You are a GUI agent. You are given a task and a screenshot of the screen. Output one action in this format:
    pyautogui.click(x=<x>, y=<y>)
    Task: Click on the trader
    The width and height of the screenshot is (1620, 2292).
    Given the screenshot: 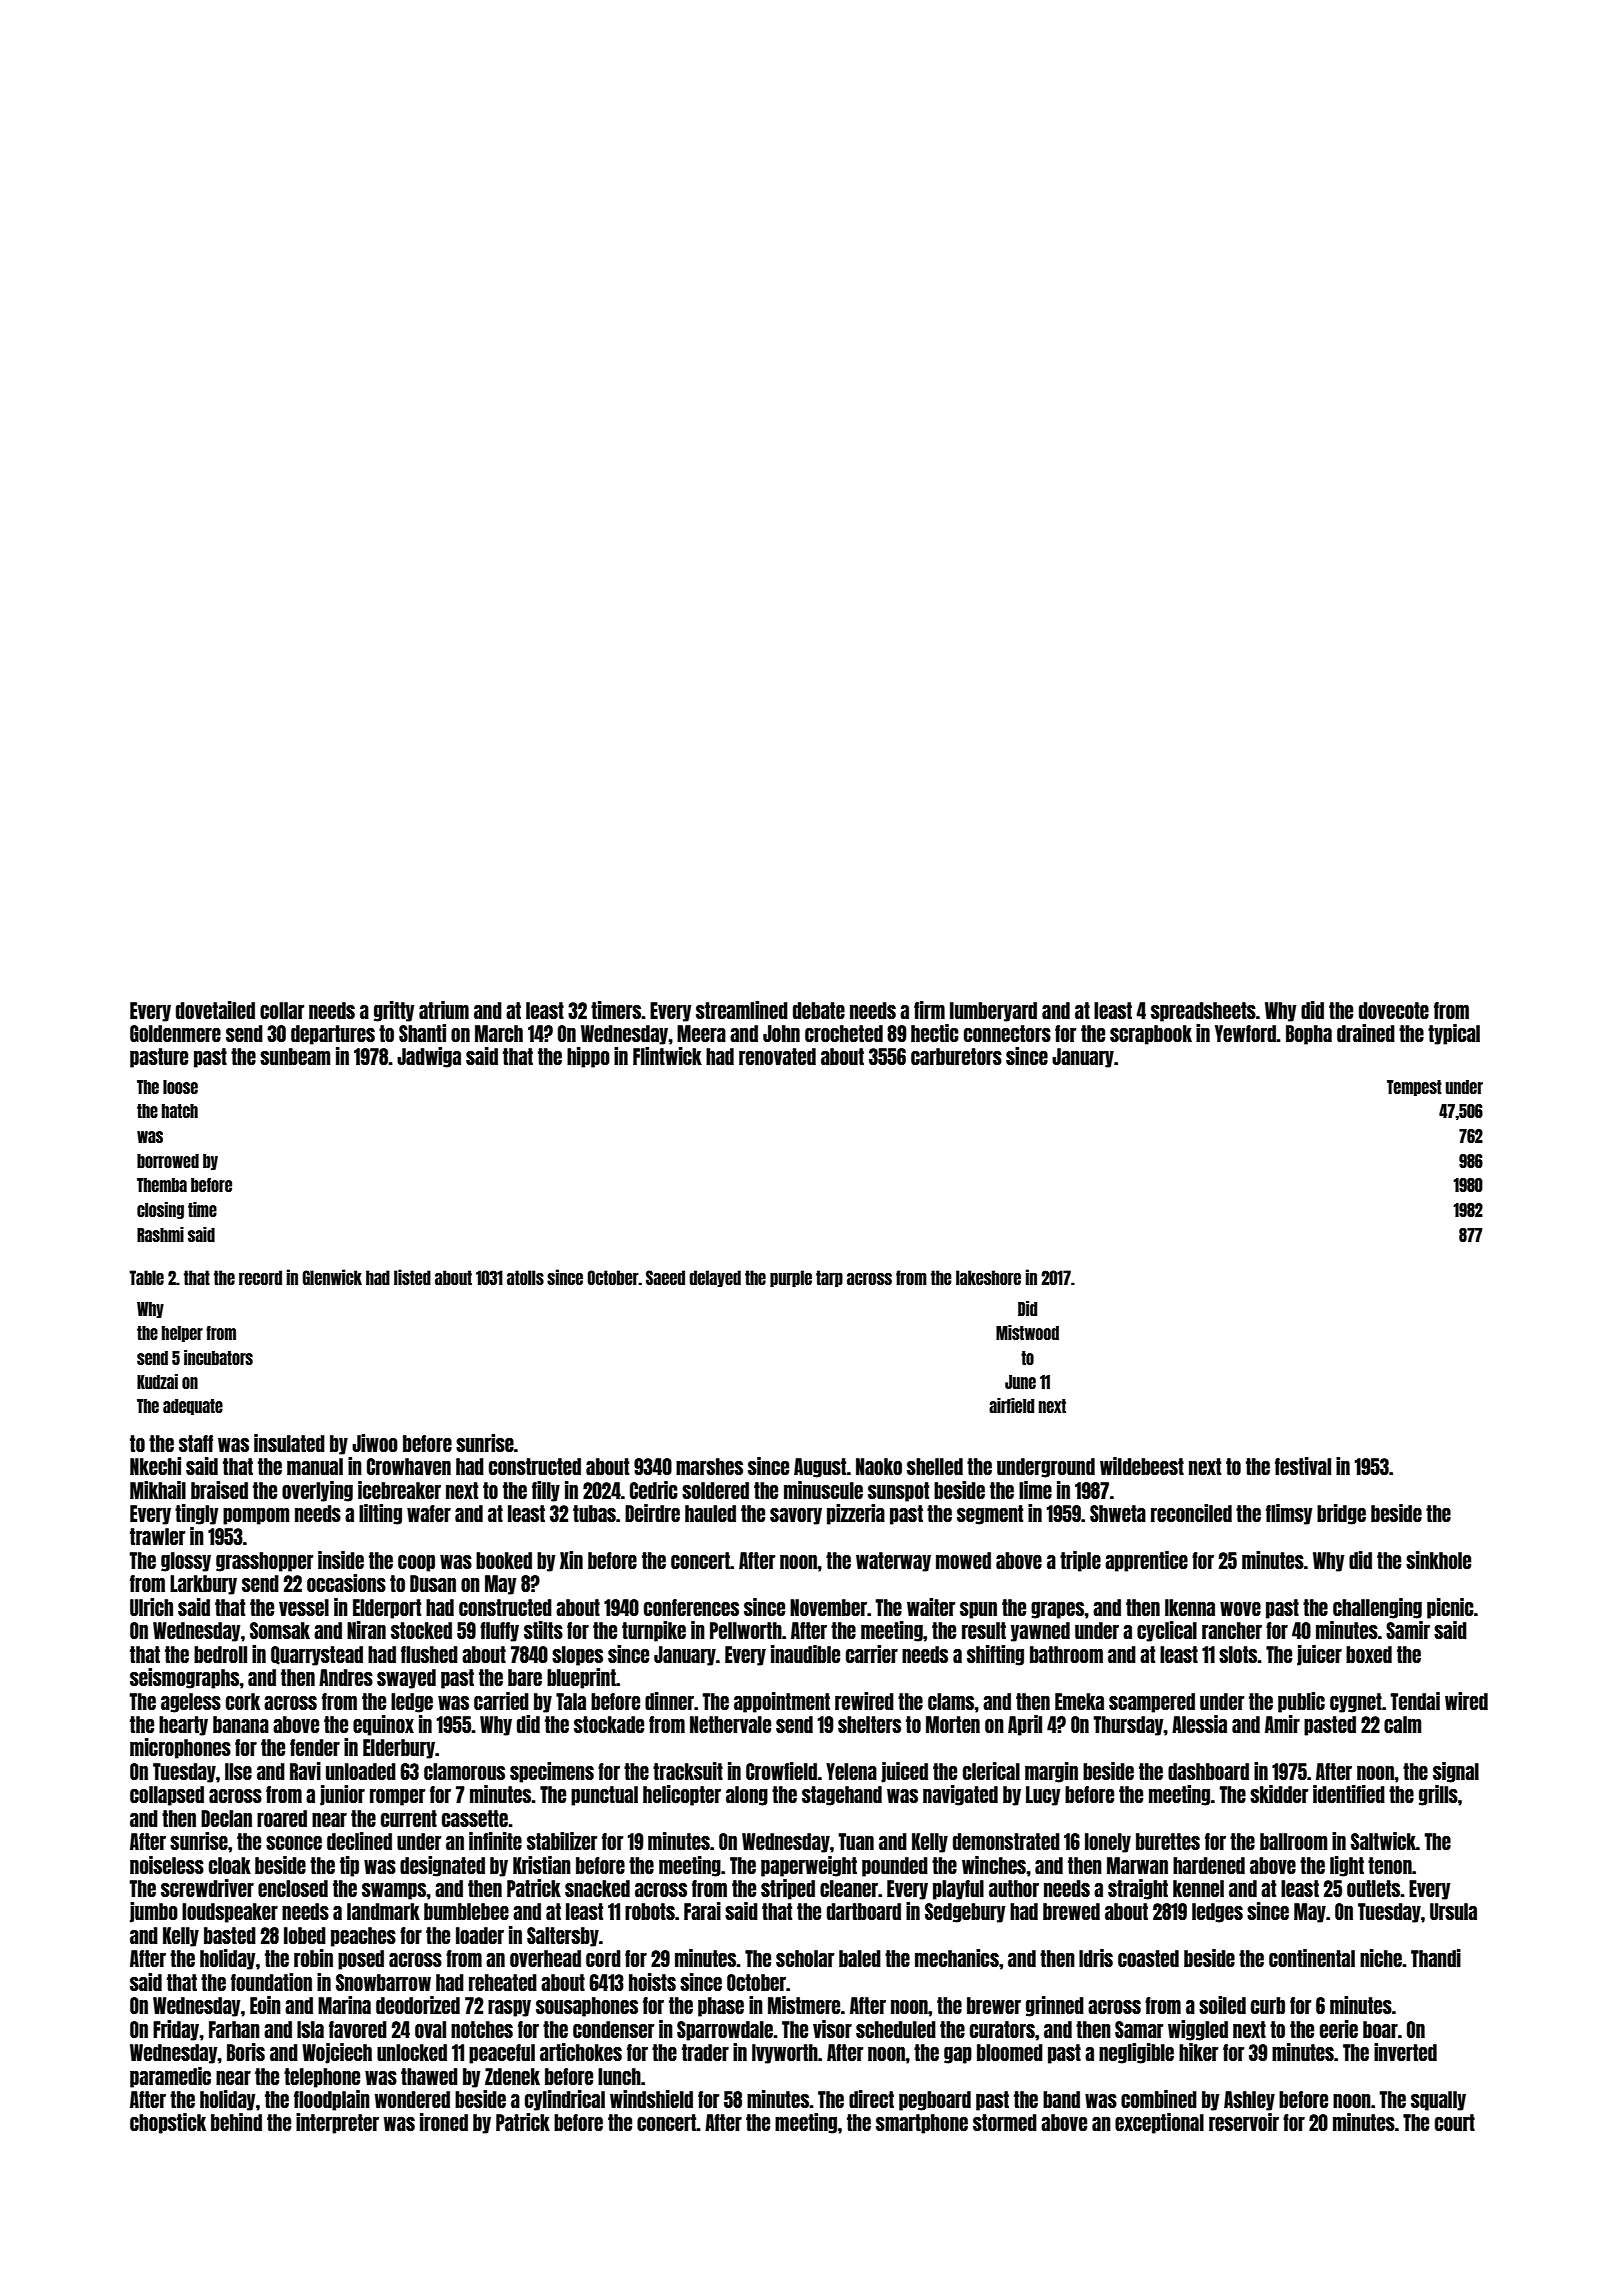 What is the action you would take?
    pyautogui.click(x=705, y=2052)
